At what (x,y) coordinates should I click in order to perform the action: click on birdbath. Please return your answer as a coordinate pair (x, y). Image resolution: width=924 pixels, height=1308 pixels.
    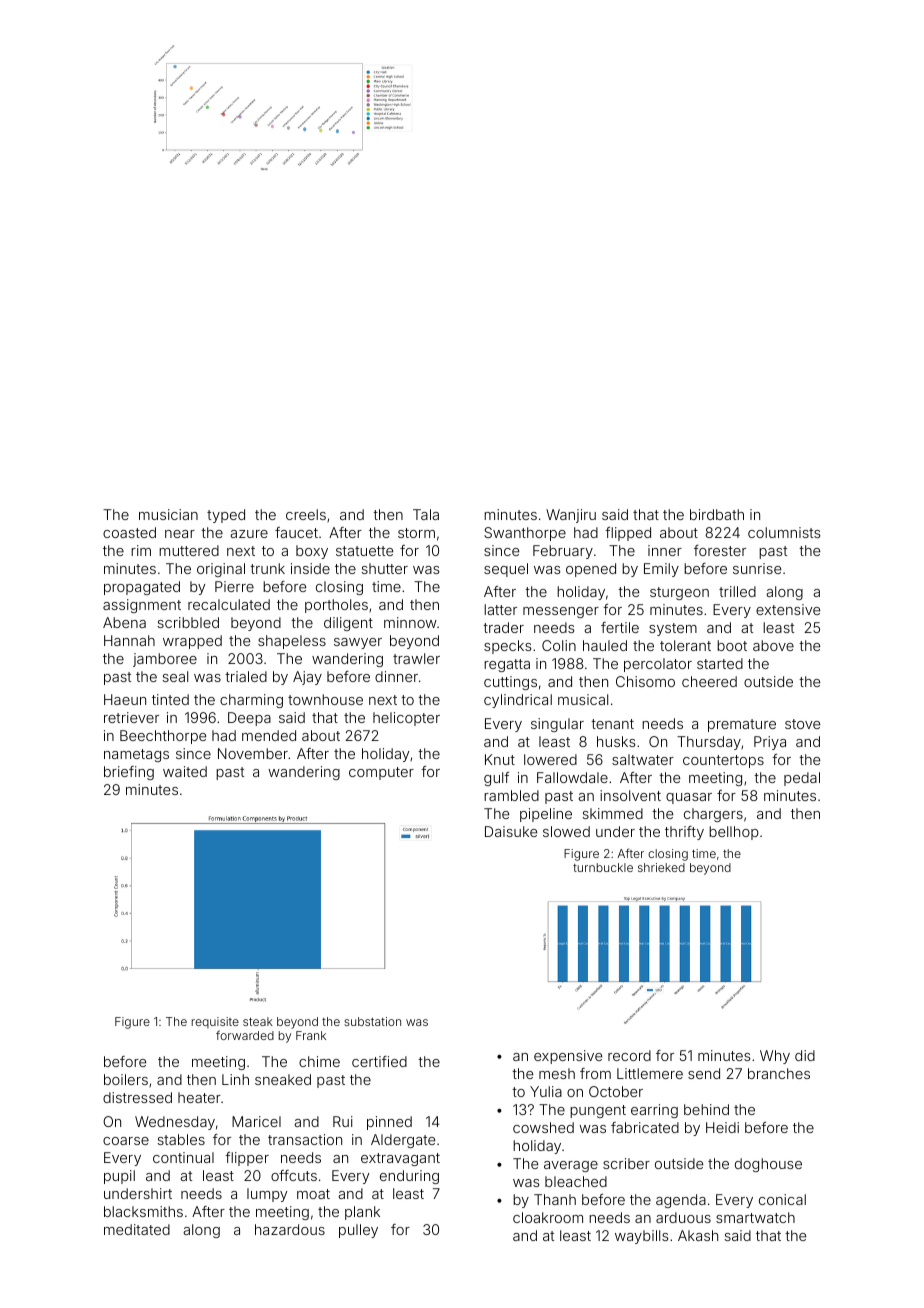
    Looking at the image, I should click on (717, 514).
